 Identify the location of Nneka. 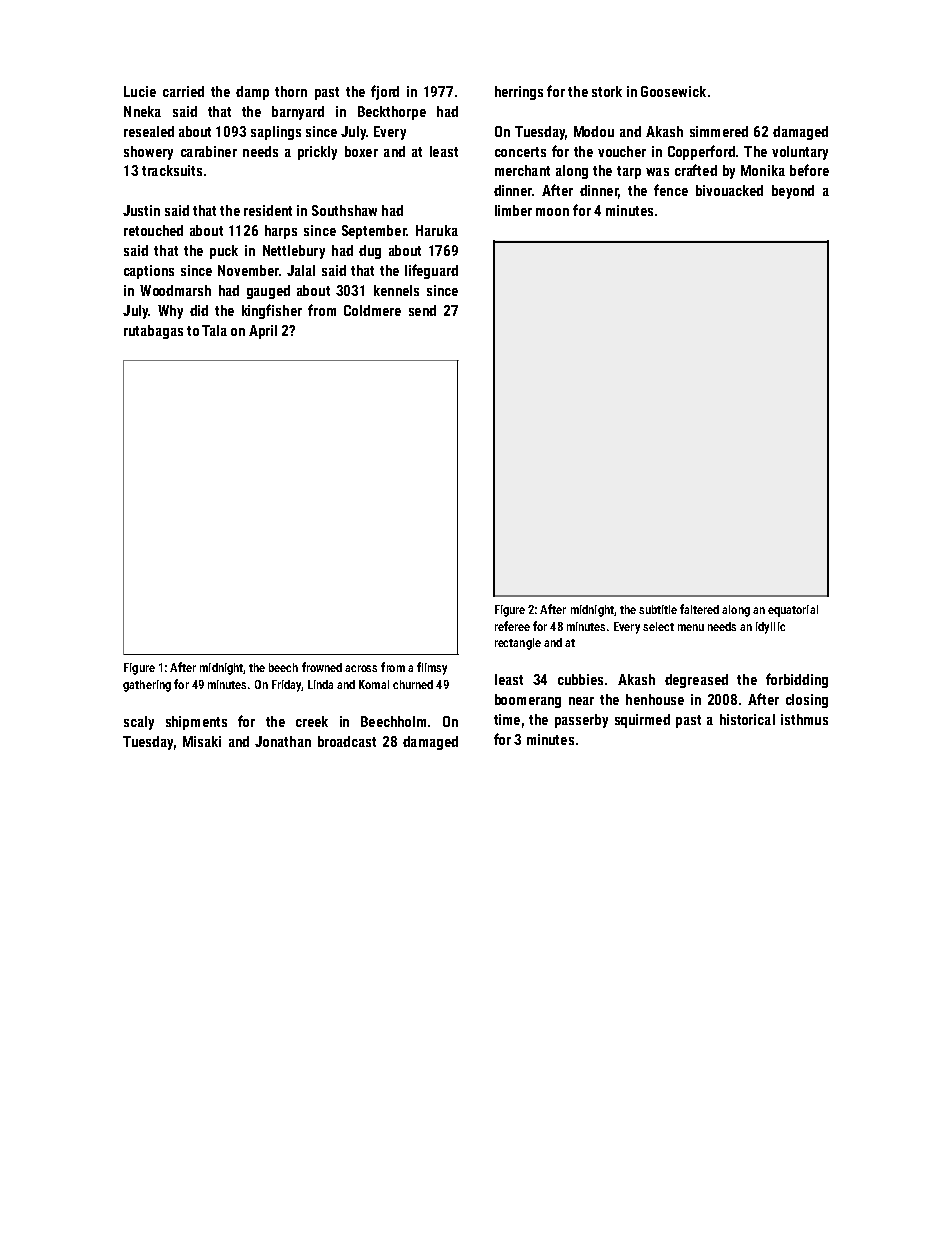
(142, 111).
